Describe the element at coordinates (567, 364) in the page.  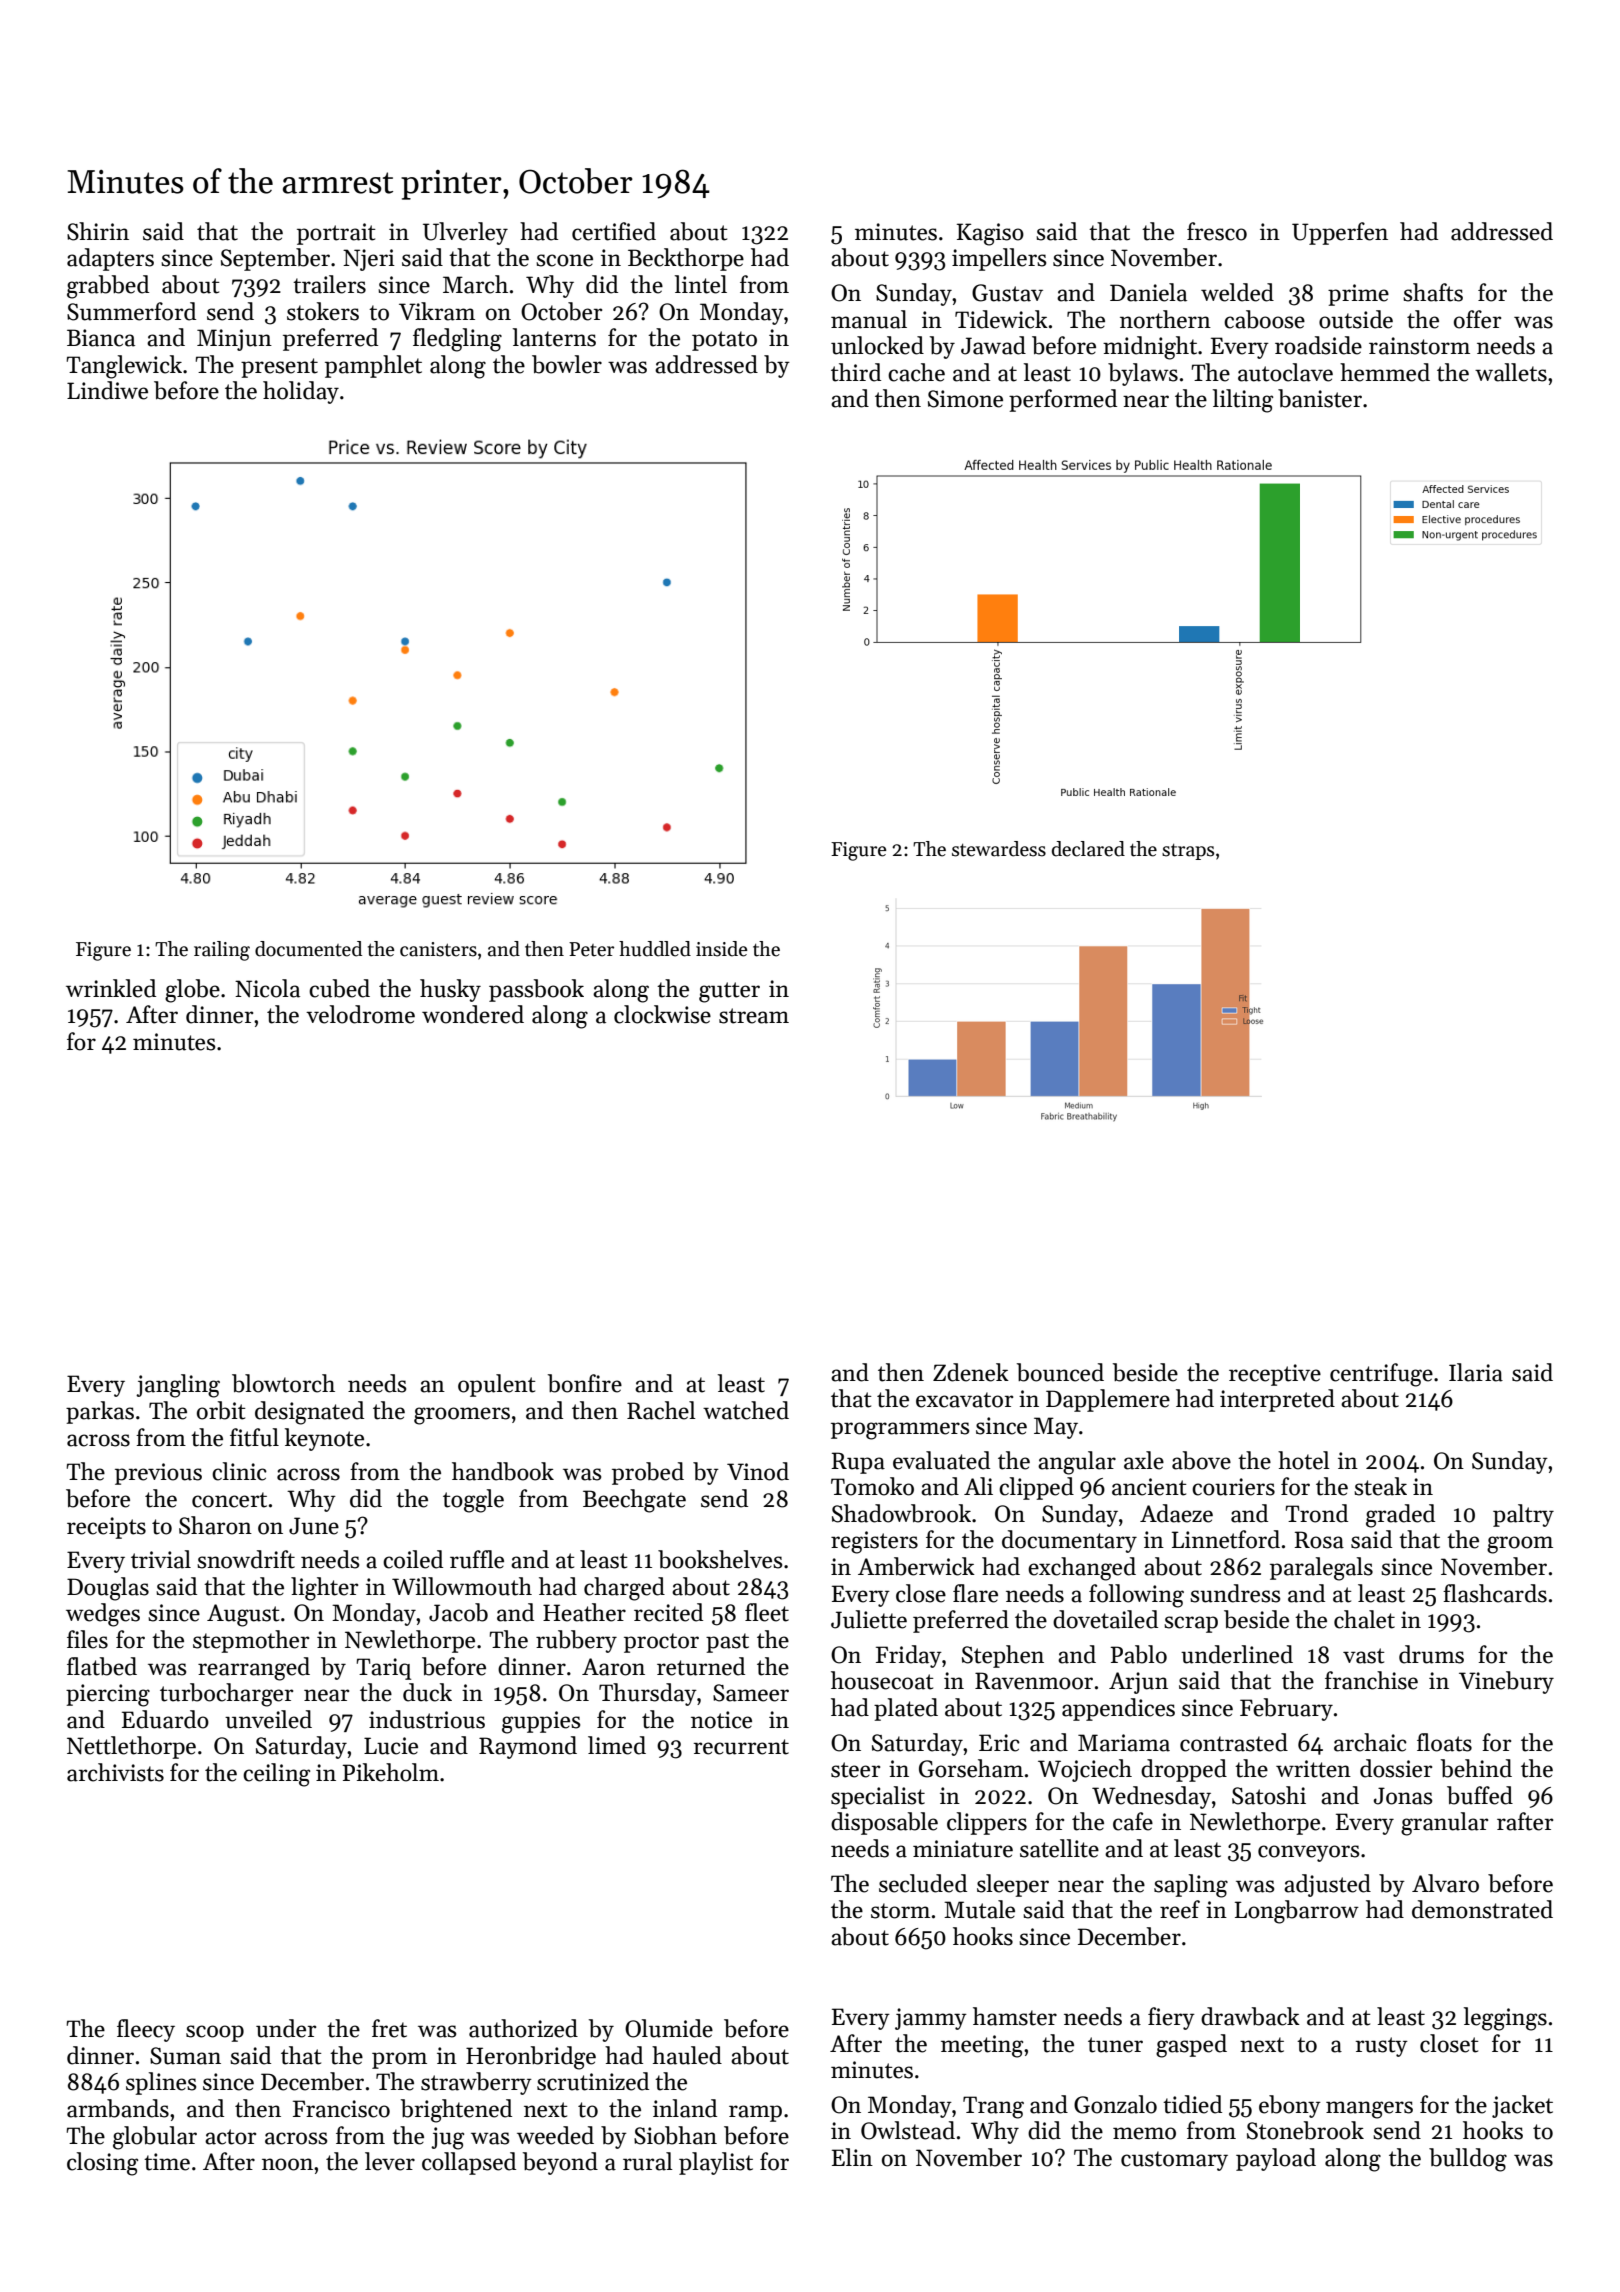
I see `bowler` at that location.
